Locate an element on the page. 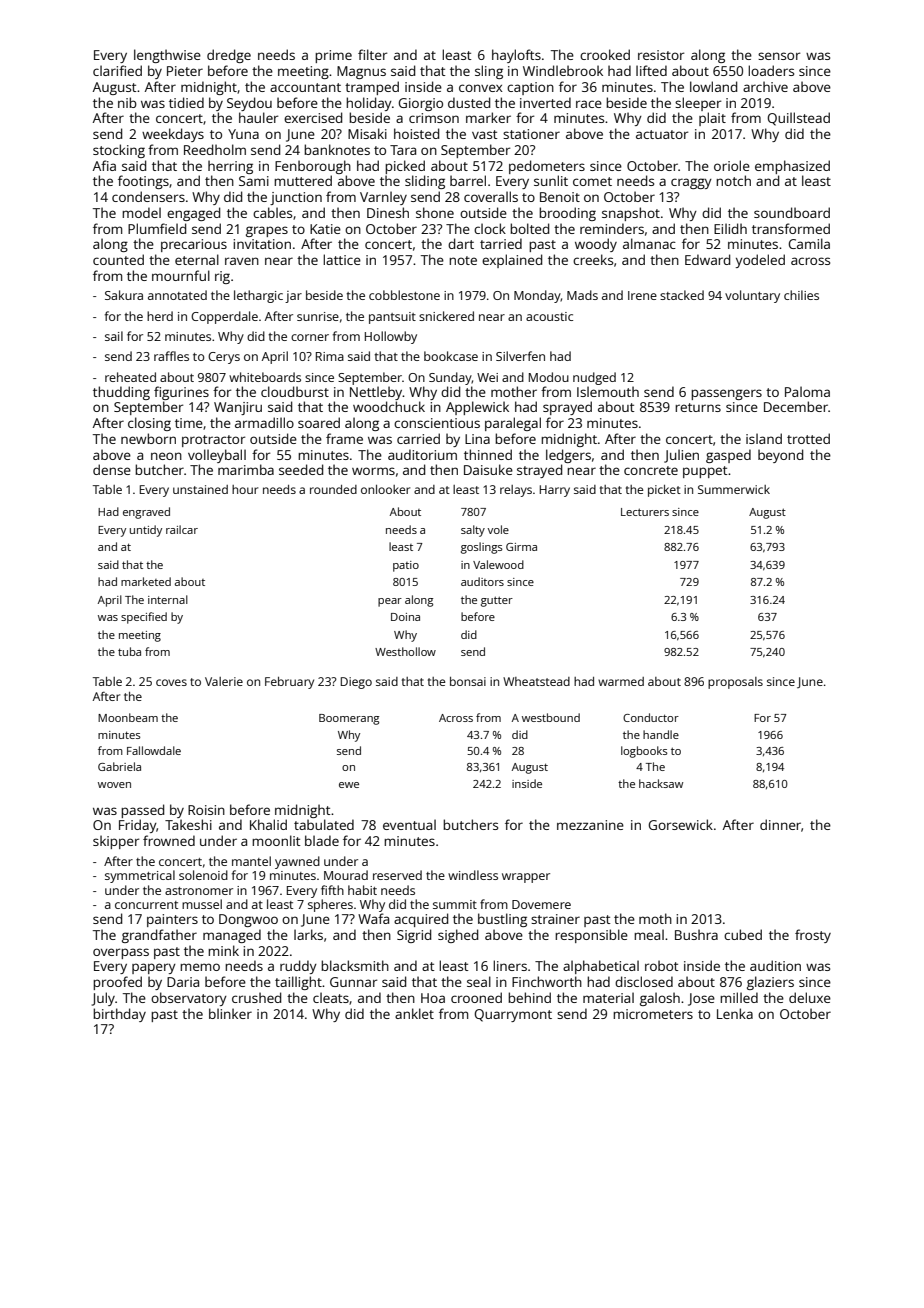 The height and width of the document is (1308, 924). tuba is located at coordinates (129, 651).
